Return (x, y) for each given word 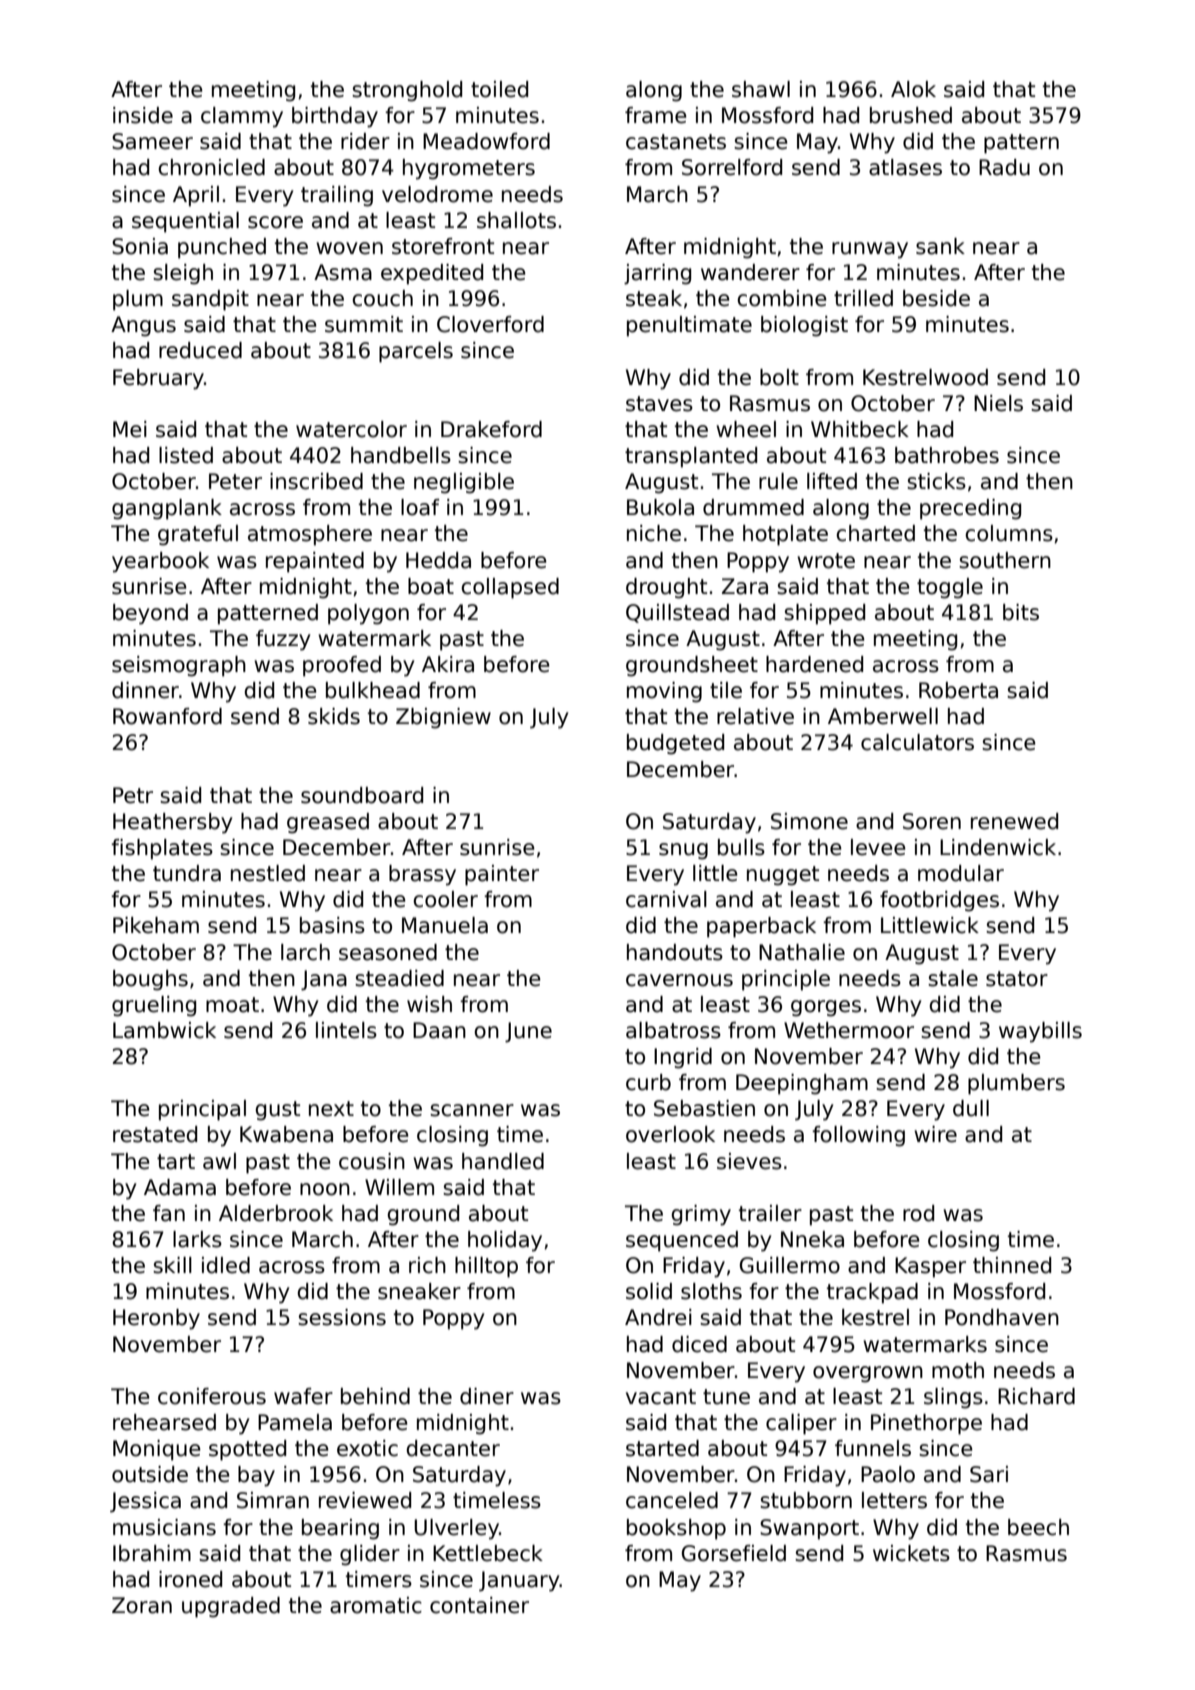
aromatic (376, 1605)
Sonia (140, 246)
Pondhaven (1002, 1317)
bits (1021, 612)
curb (648, 1082)
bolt (779, 377)
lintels (346, 1030)
